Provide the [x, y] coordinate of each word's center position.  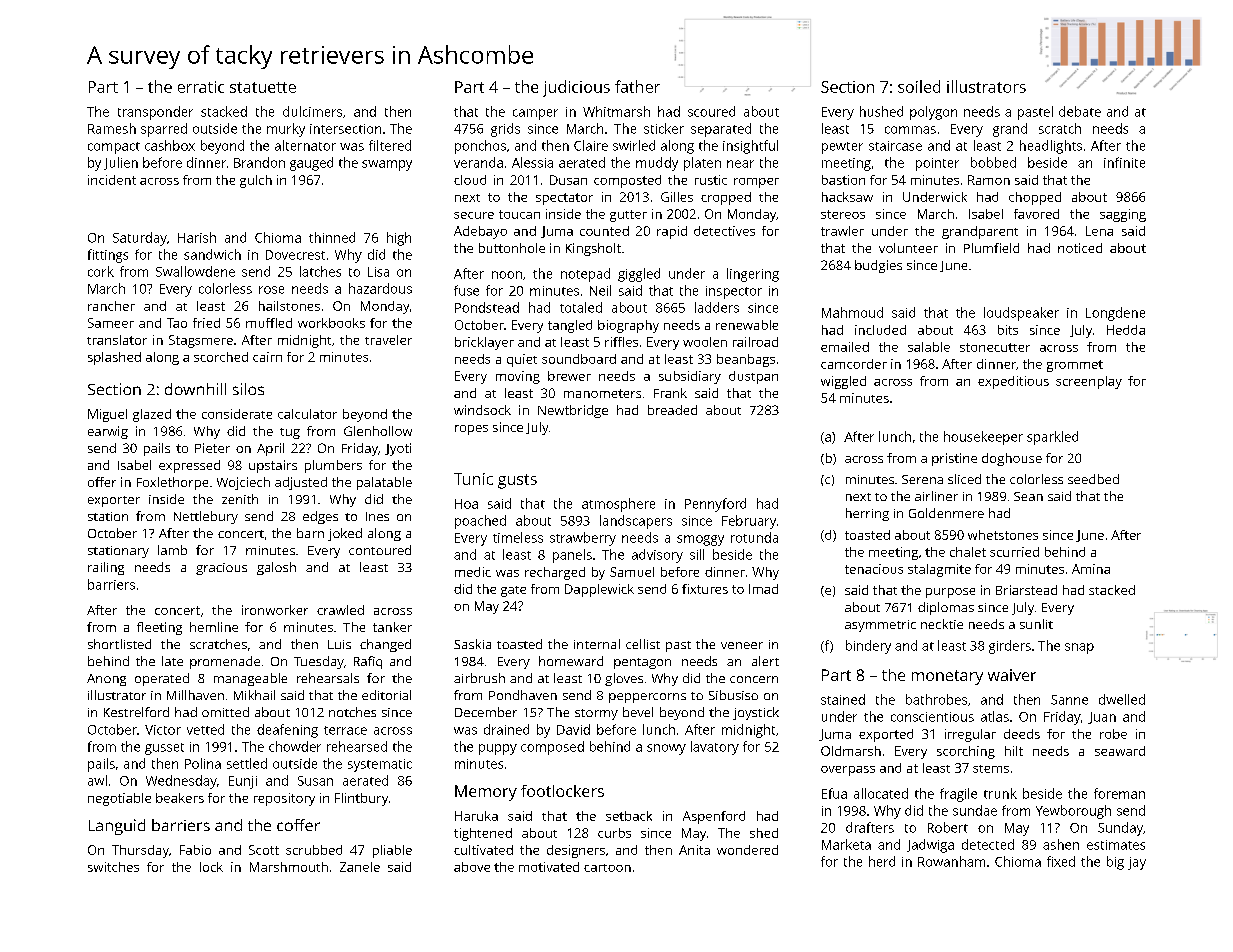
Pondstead [487, 307]
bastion [843, 180]
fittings [108, 256]
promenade [225, 662]
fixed [1061, 861]
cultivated [483, 850]
